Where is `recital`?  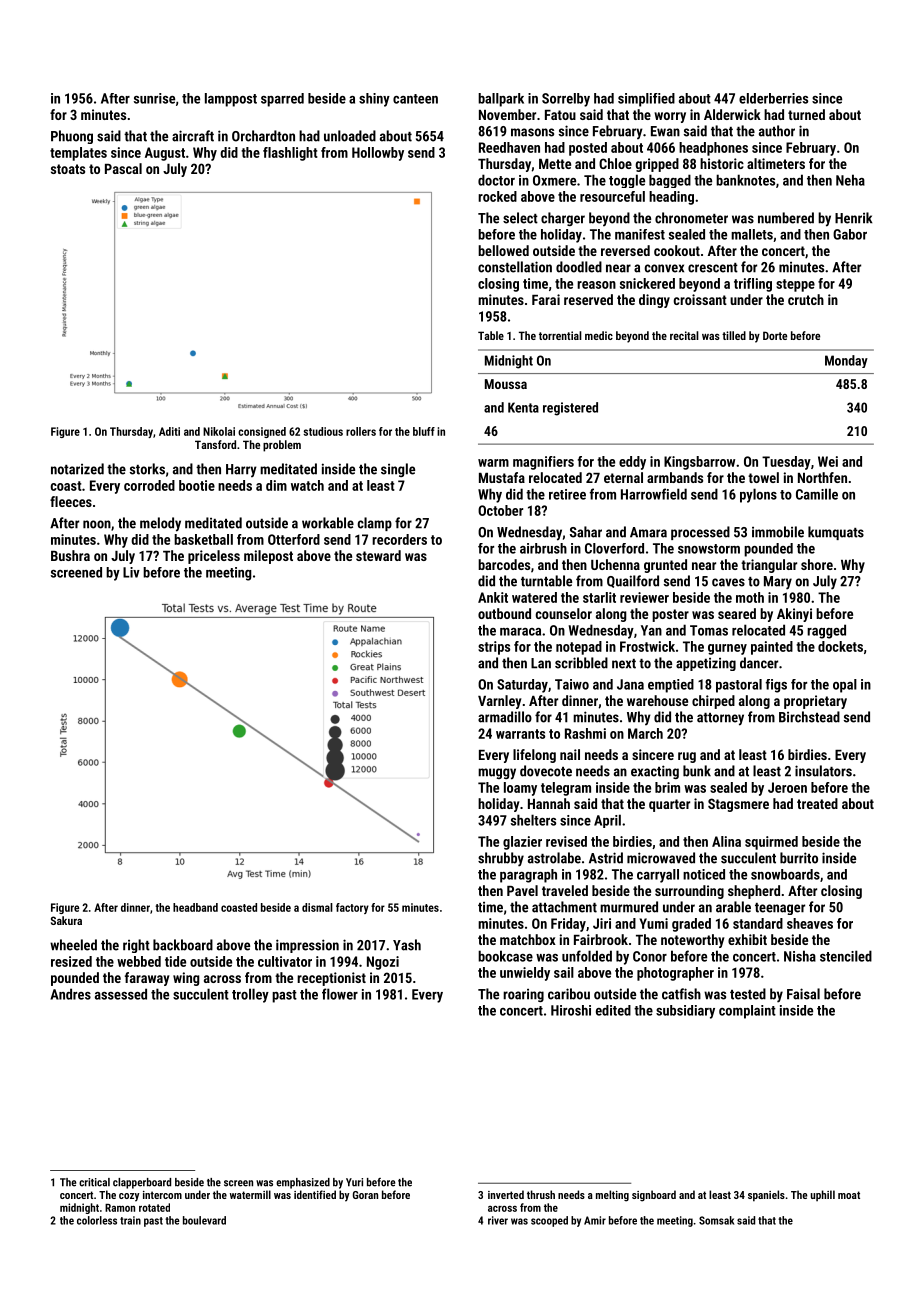
recital is located at coordinates (684, 335).
